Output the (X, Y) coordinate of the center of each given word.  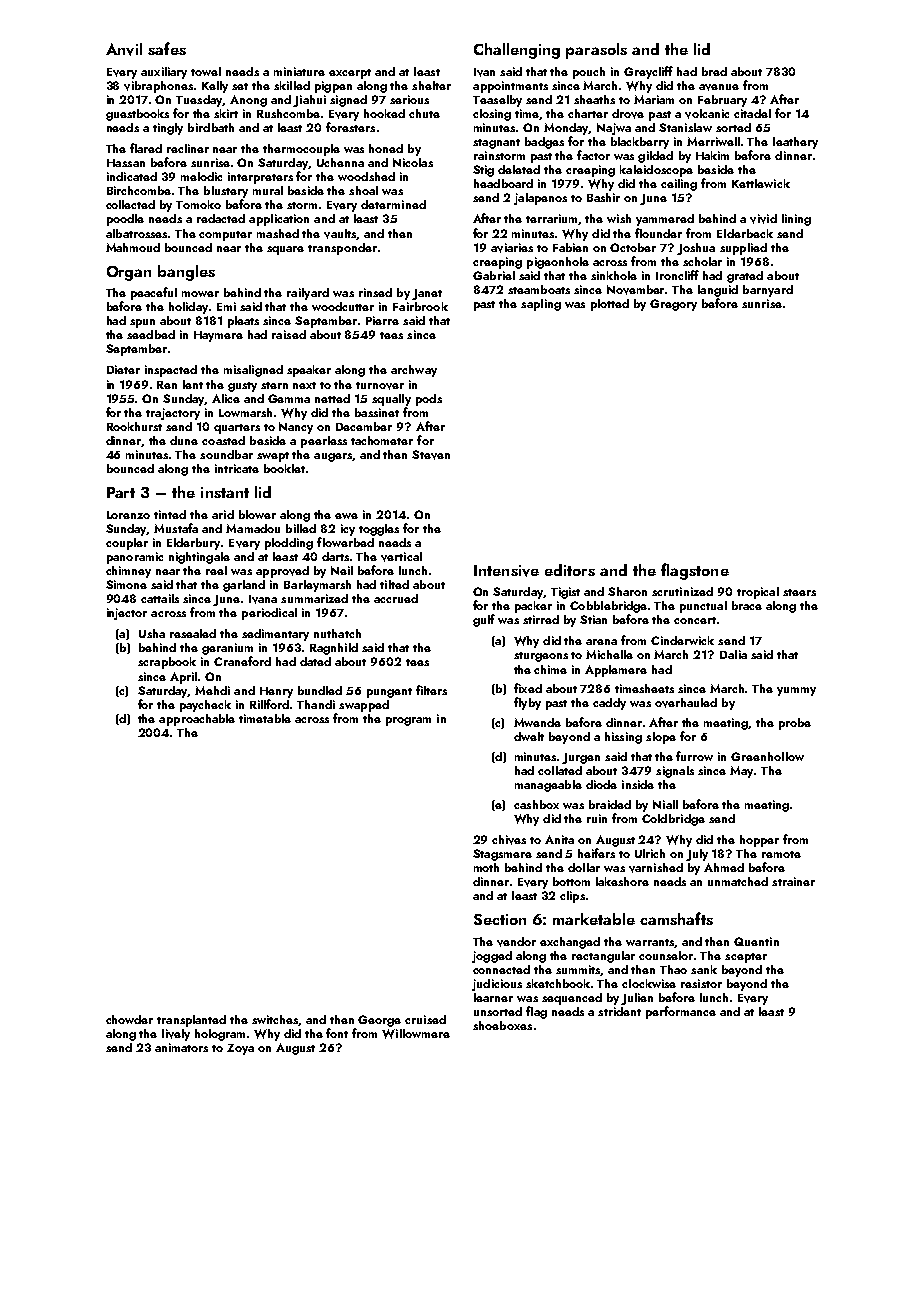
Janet (427, 294)
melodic (201, 176)
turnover (380, 386)
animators (181, 1047)
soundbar (226, 454)
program (408, 721)
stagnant (496, 144)
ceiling (679, 185)
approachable (197, 720)
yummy (796, 691)
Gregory (673, 305)
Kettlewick (761, 183)
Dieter (123, 369)
